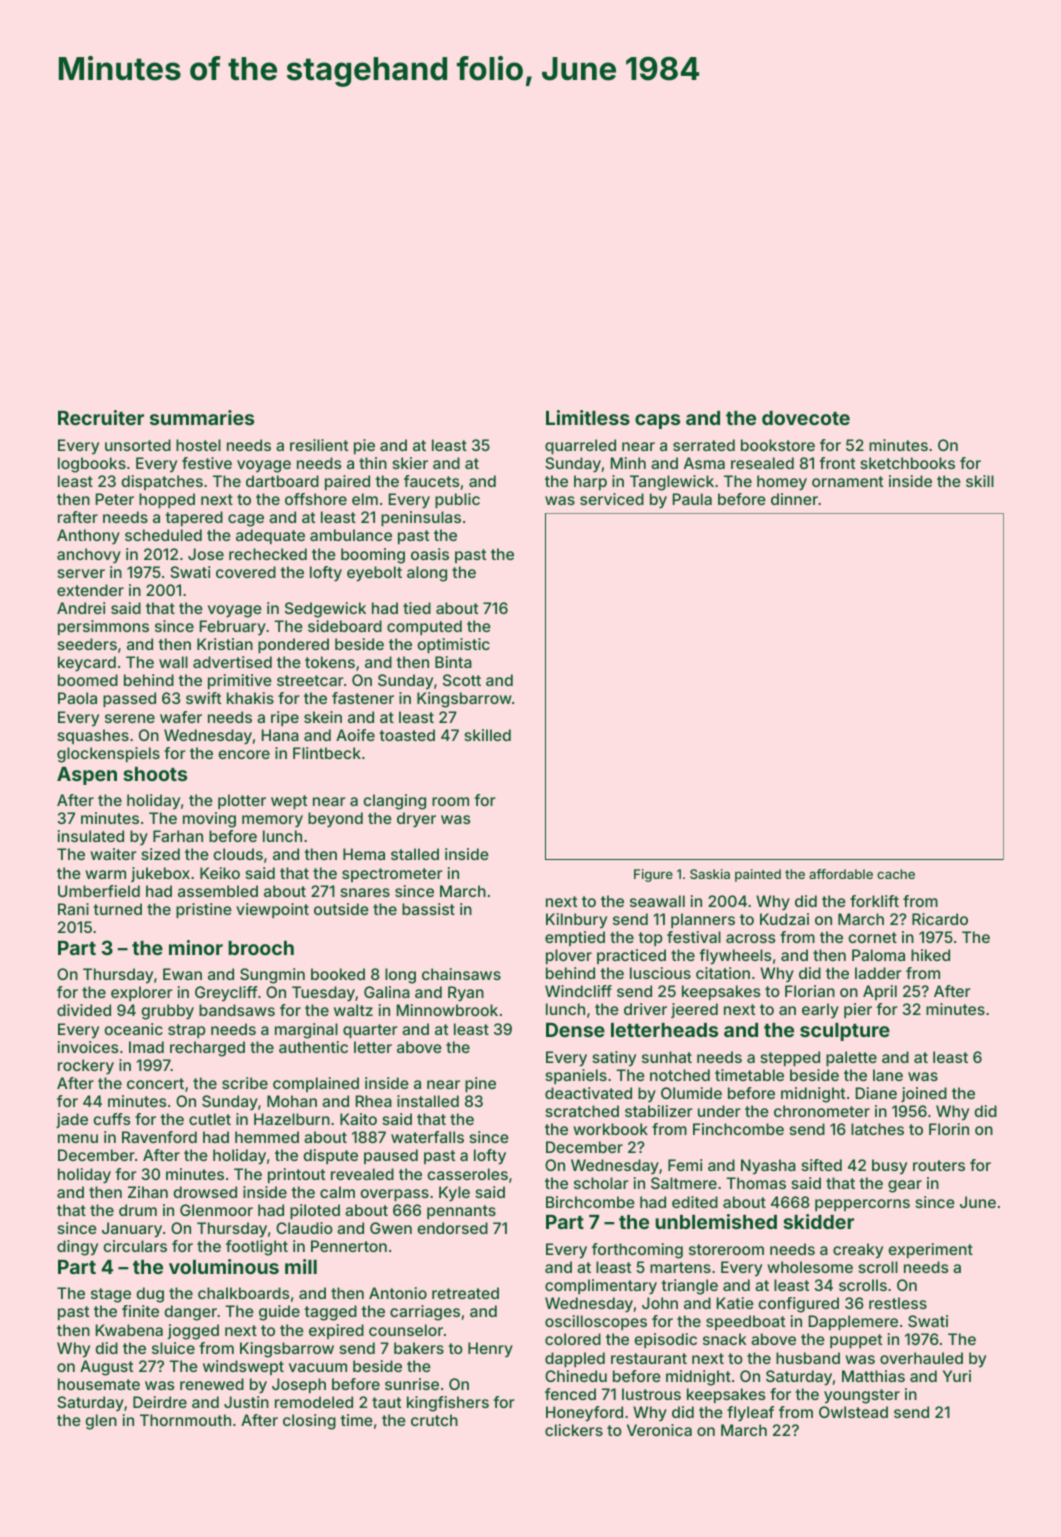  I want to click on Limitless, so click(588, 417).
